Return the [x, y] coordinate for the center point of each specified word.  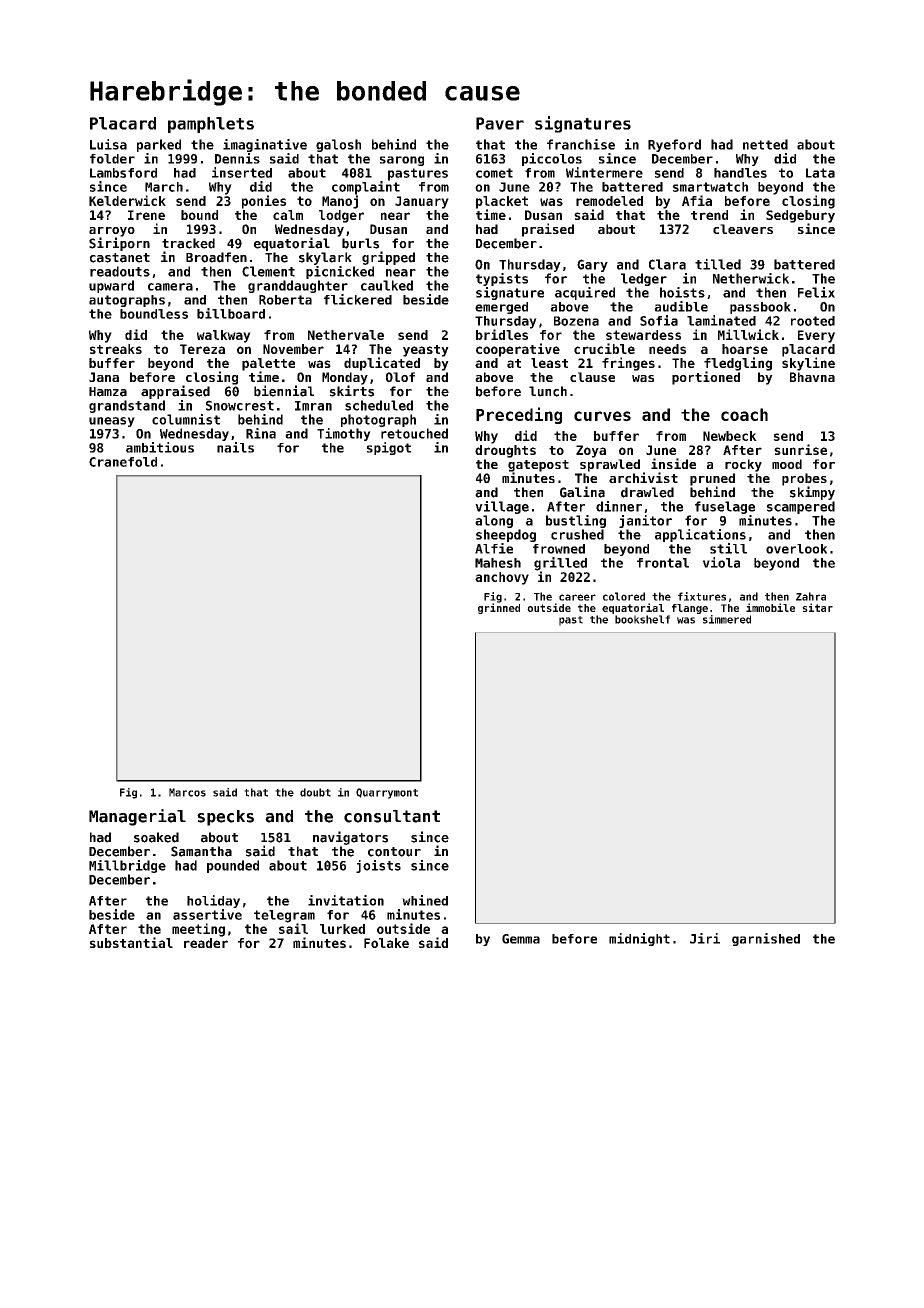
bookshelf [642, 619]
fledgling [738, 364]
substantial [131, 942]
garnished [766, 939]
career [577, 597]
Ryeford [674, 145]
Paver [500, 123]
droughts [505, 451]
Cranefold [123, 462]
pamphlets [211, 125]
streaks [116, 349]
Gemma [521, 939]
